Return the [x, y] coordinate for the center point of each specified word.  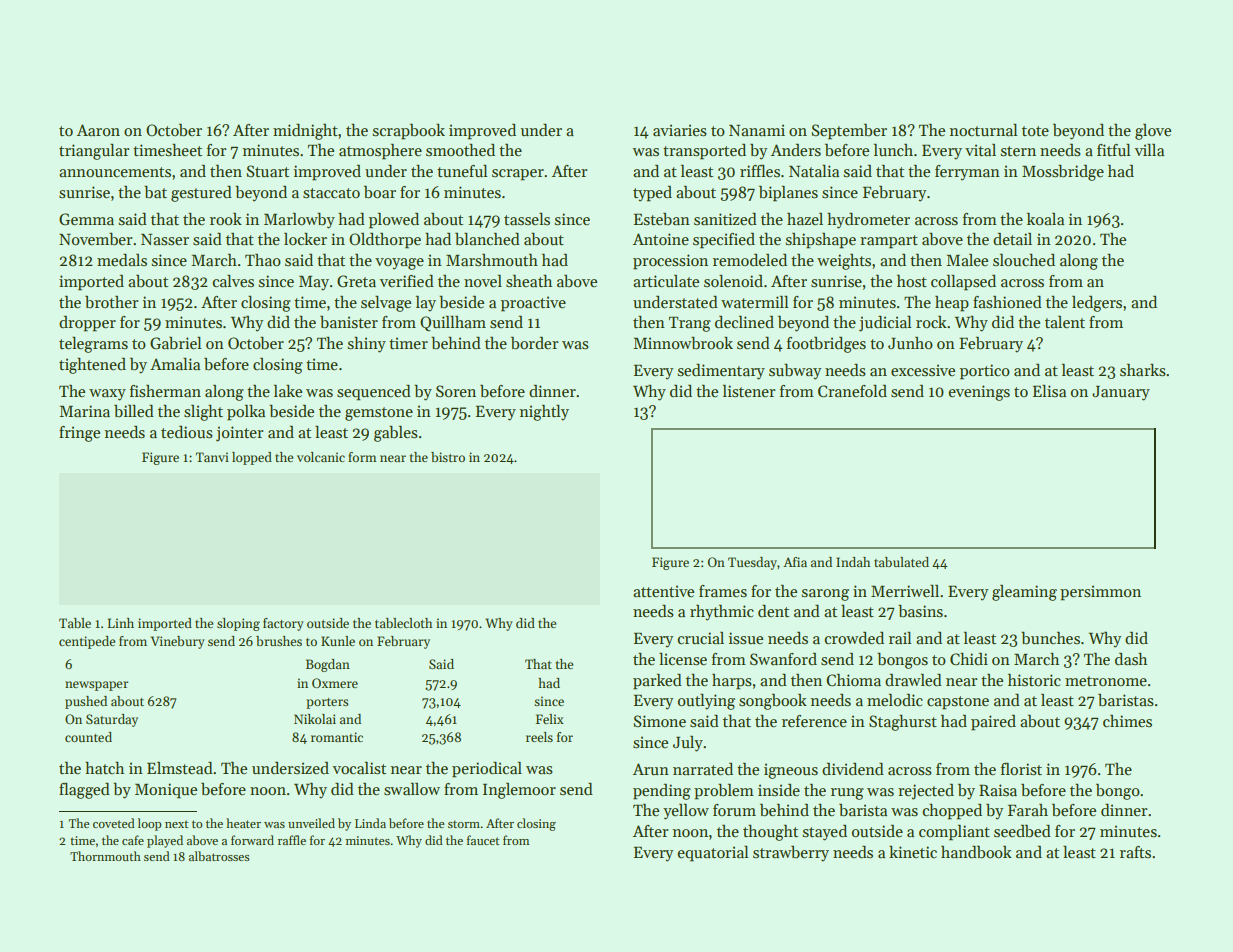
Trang [690, 324]
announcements [115, 172]
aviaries [680, 130]
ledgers [1097, 304]
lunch [893, 150]
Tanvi [212, 457]
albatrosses [219, 856]
